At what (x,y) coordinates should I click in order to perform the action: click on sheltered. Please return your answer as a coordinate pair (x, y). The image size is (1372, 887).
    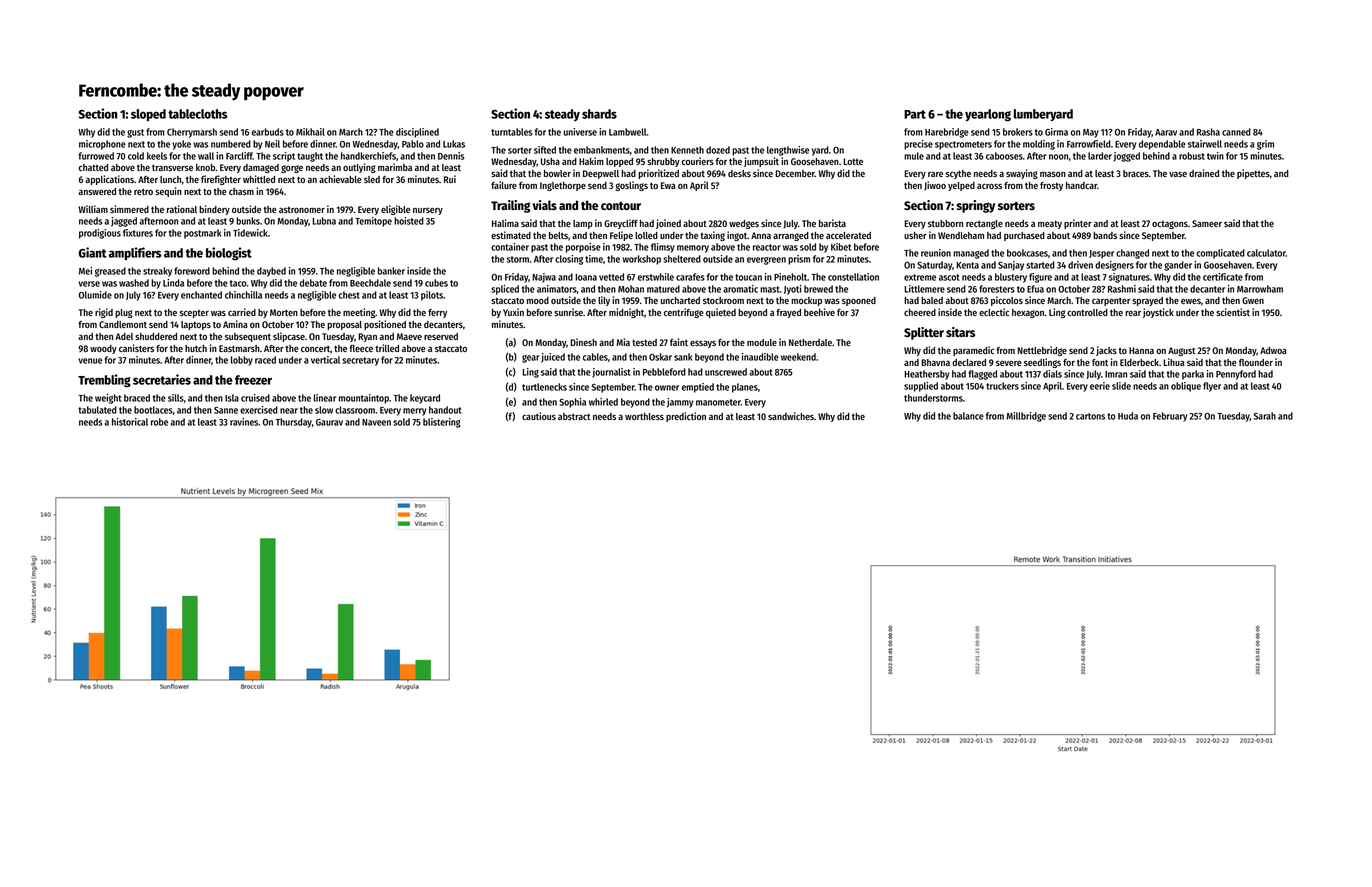
    Looking at the image, I should click on (682, 259).
